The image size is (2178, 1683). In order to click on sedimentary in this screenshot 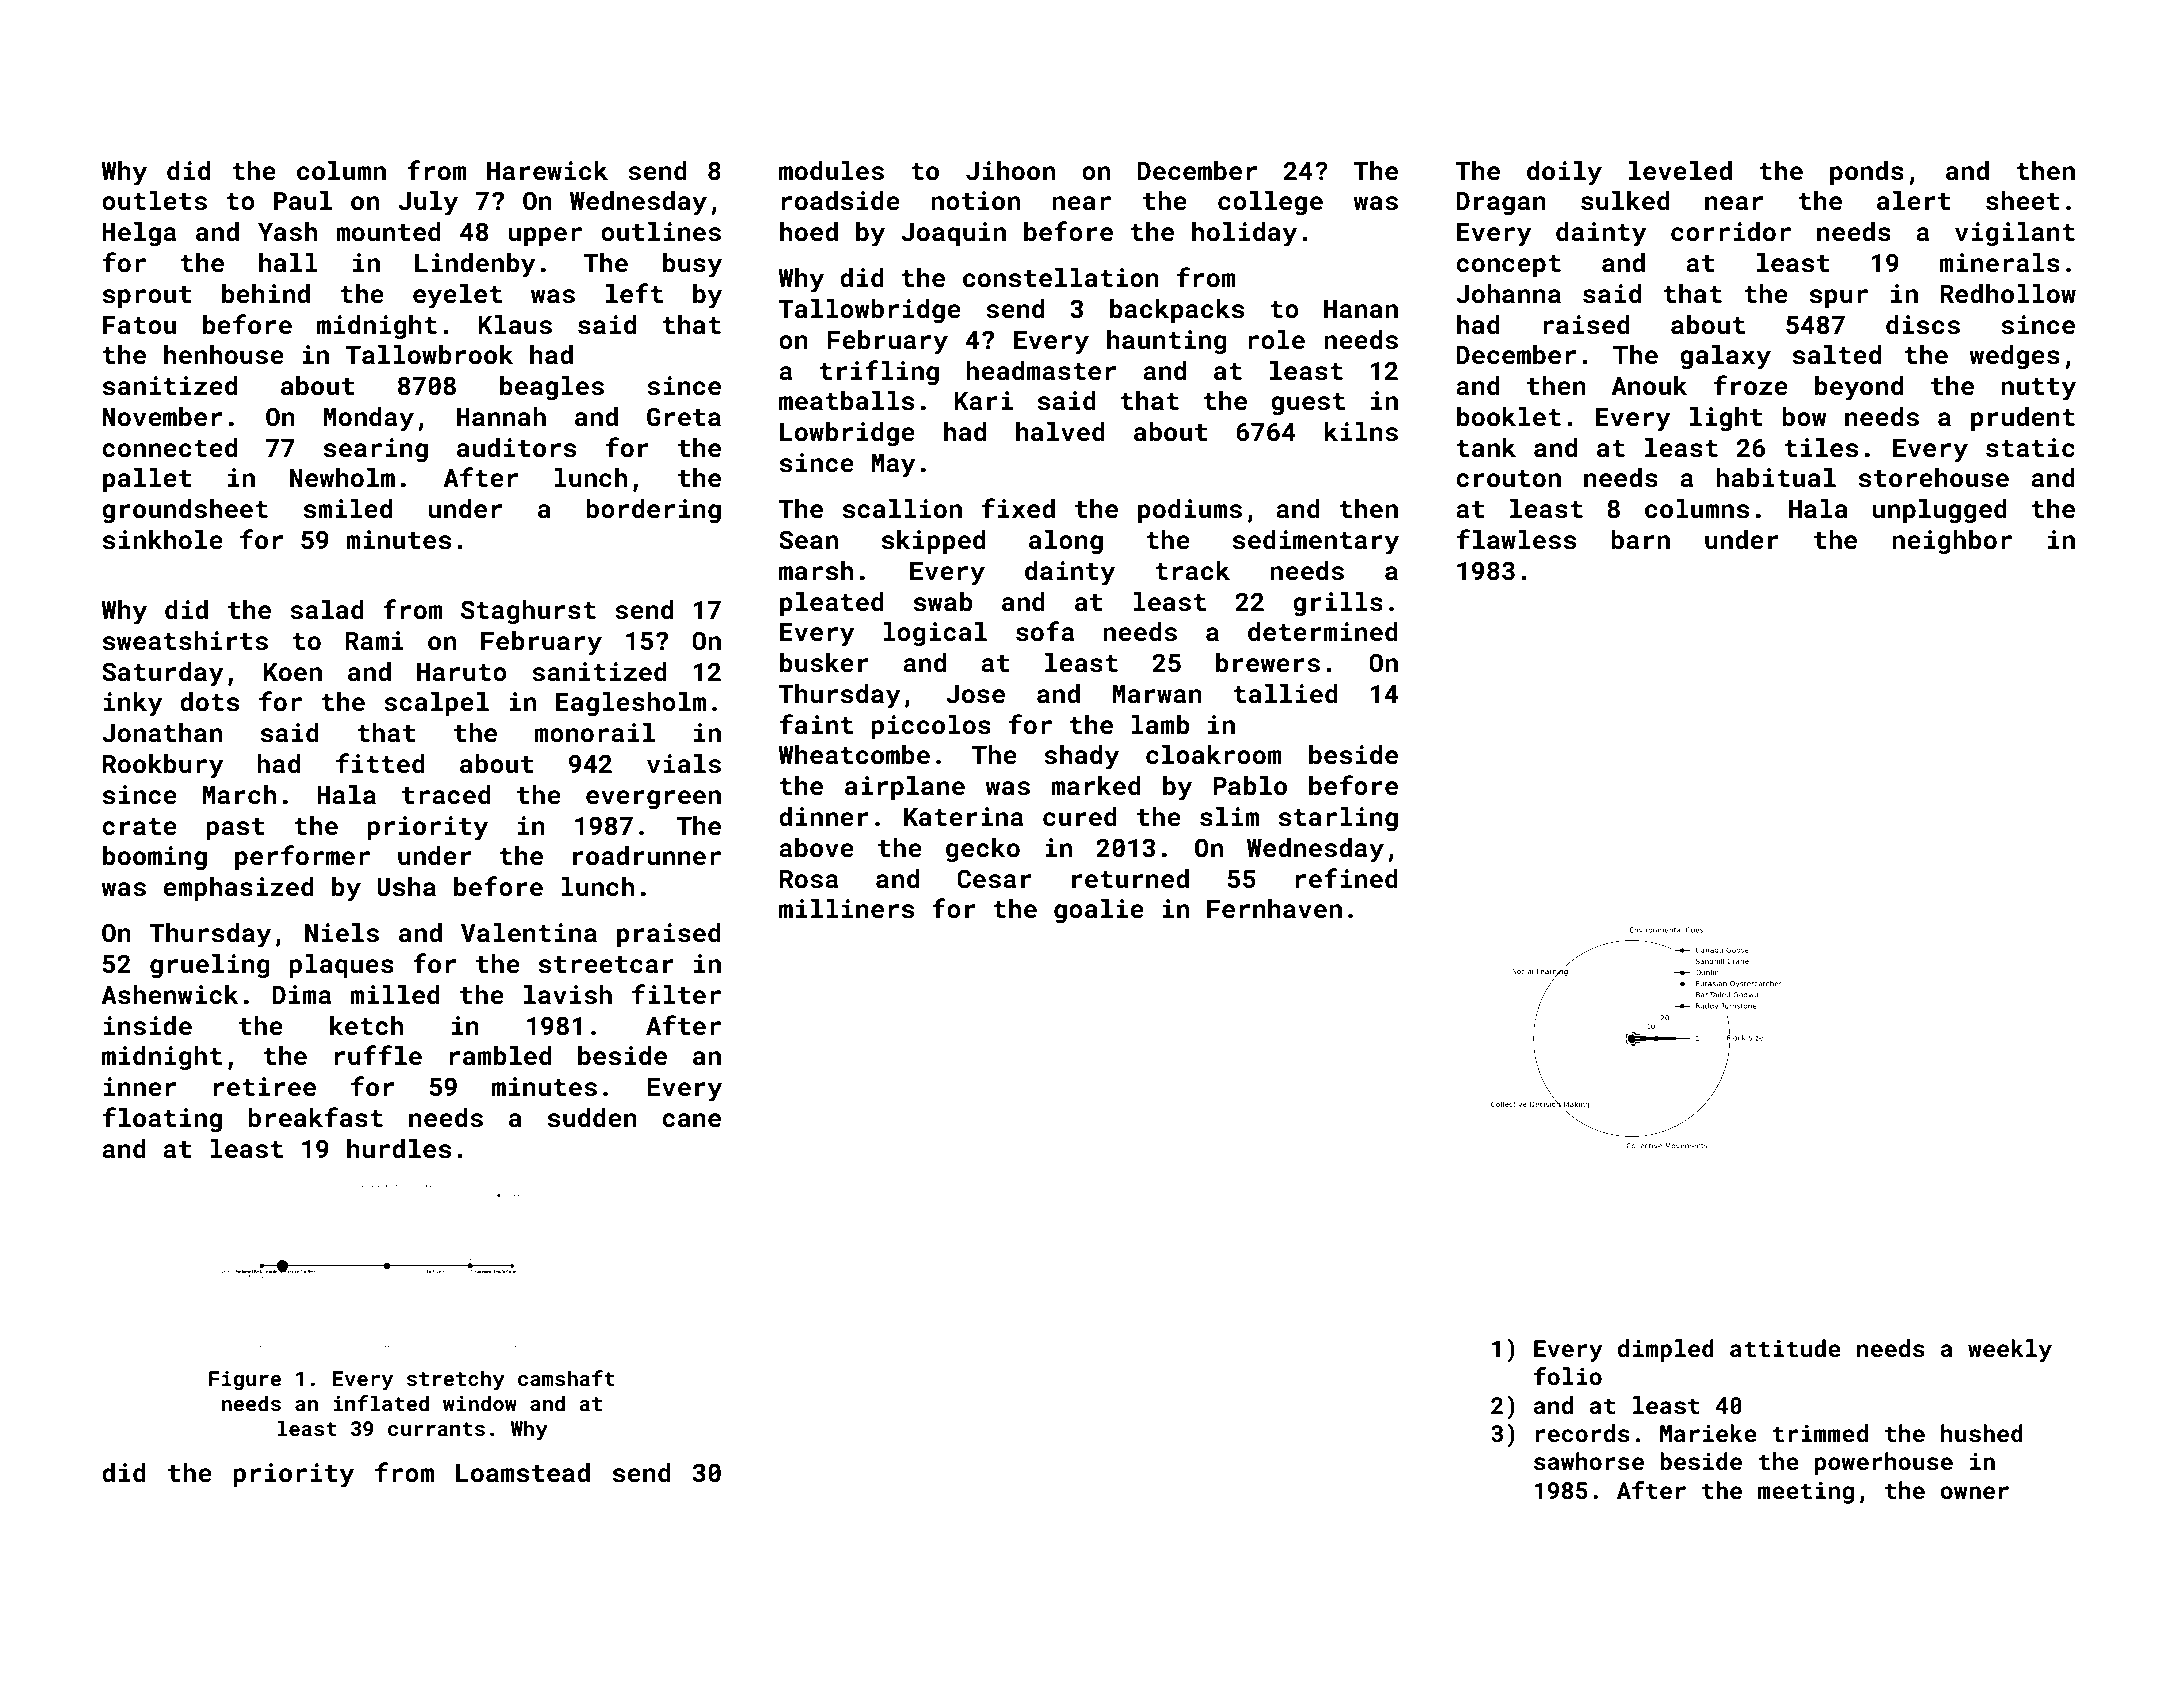, I will do `click(1316, 542)`.
